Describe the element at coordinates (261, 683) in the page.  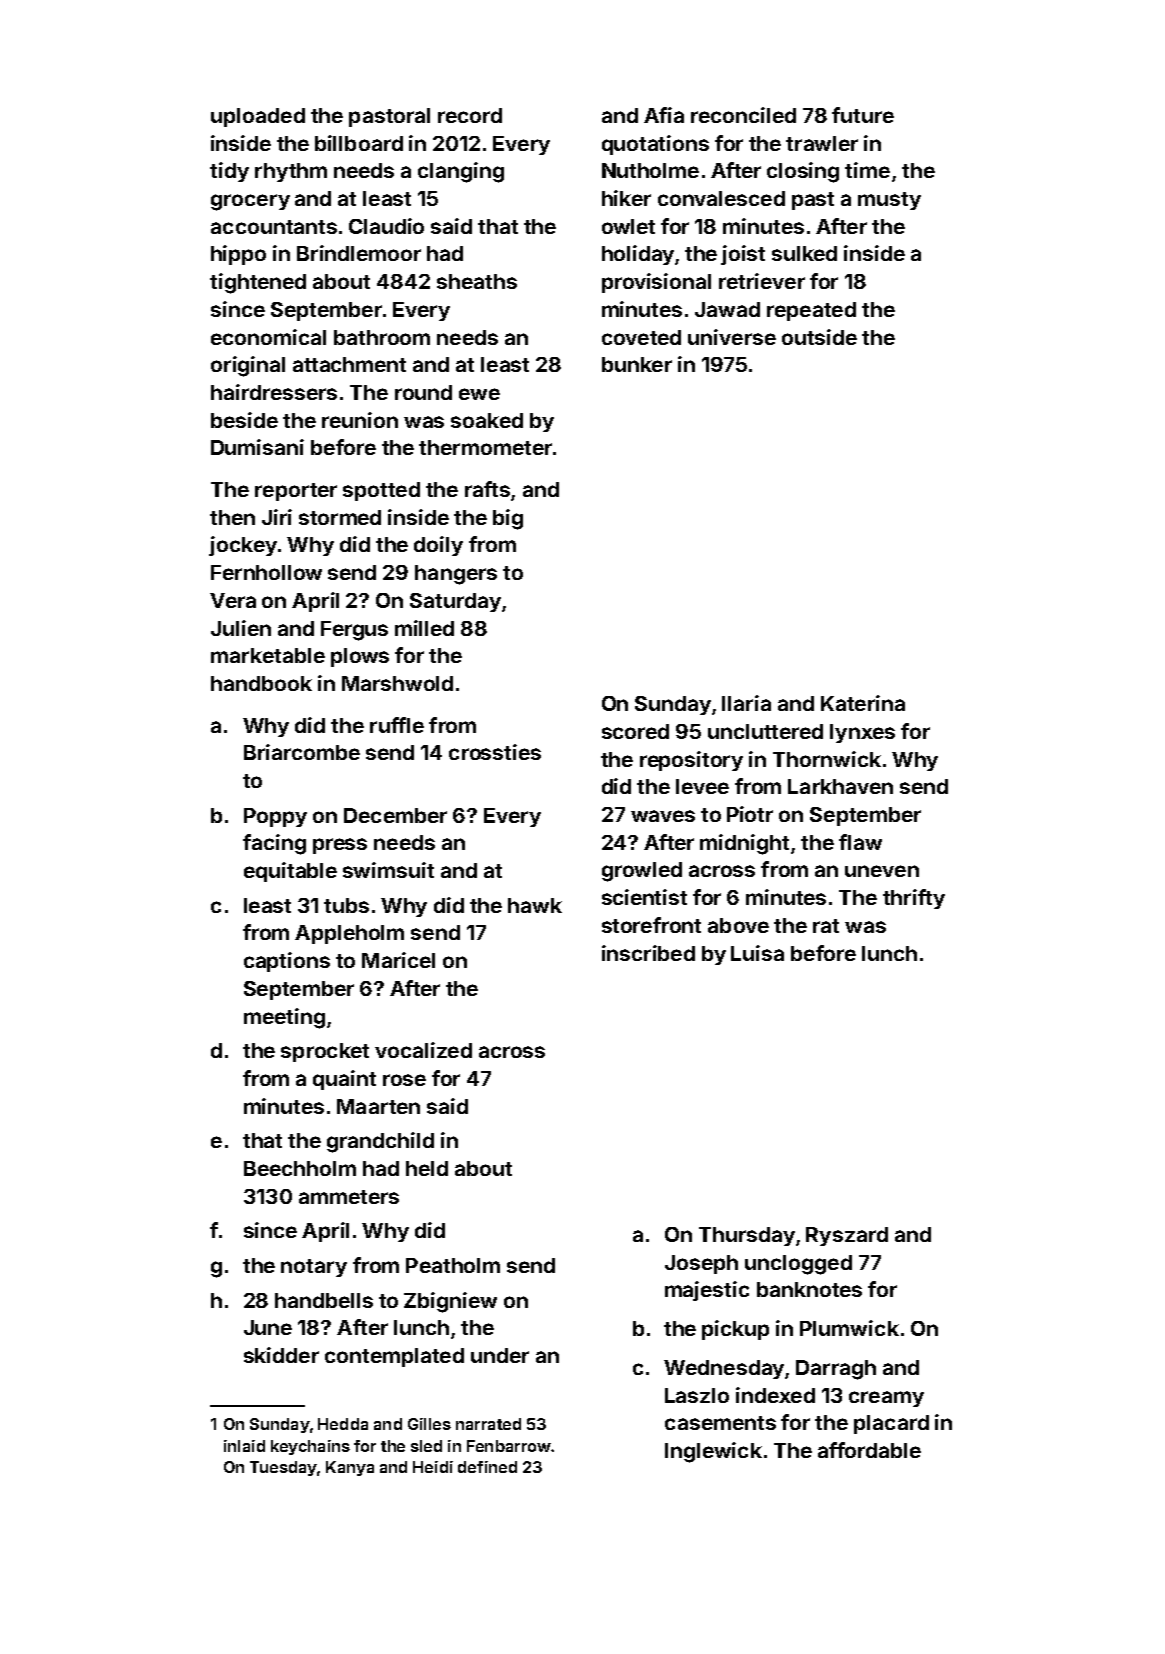
I see `handbook` at that location.
